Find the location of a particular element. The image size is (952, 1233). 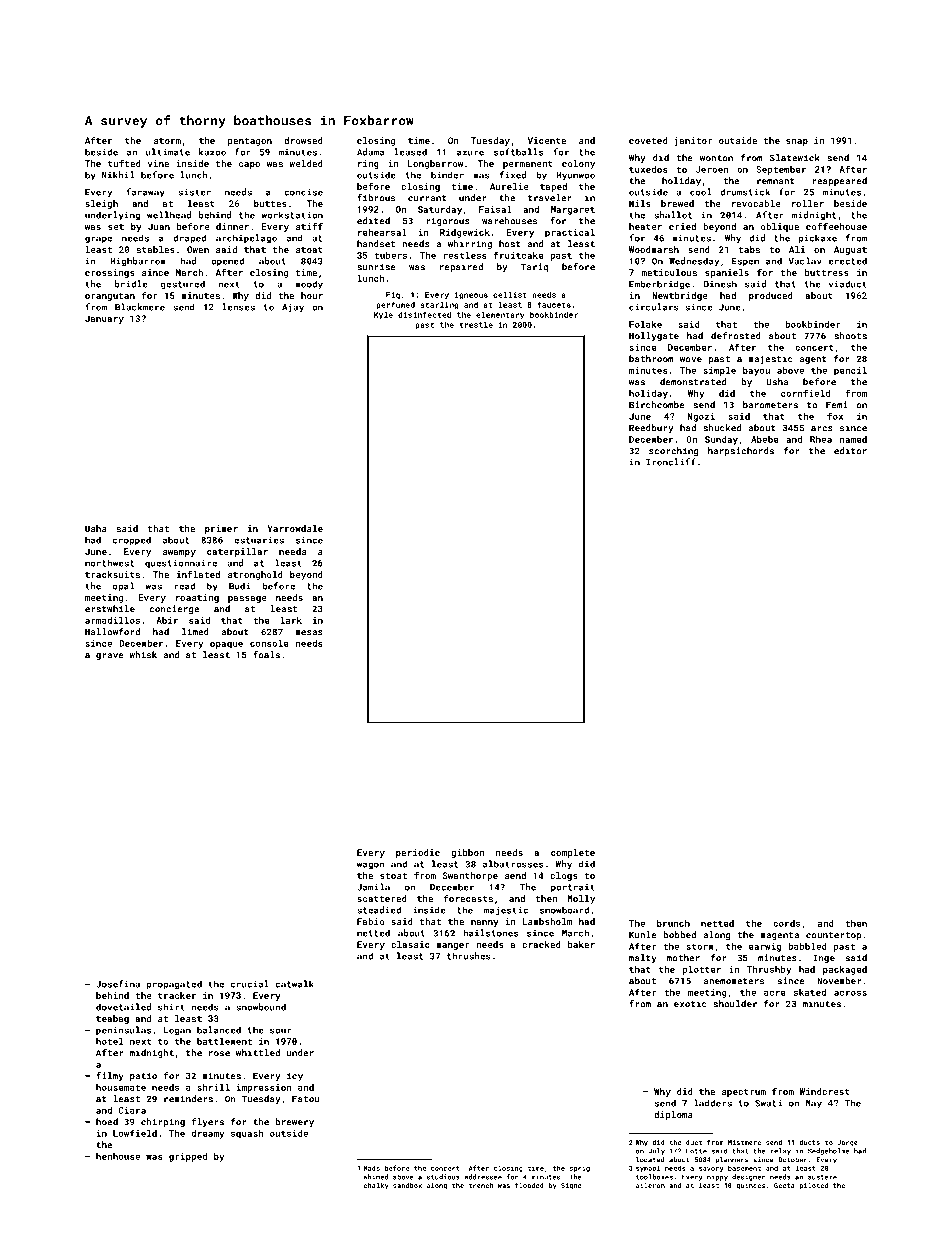

Yarrowdale is located at coordinates (295, 528).
